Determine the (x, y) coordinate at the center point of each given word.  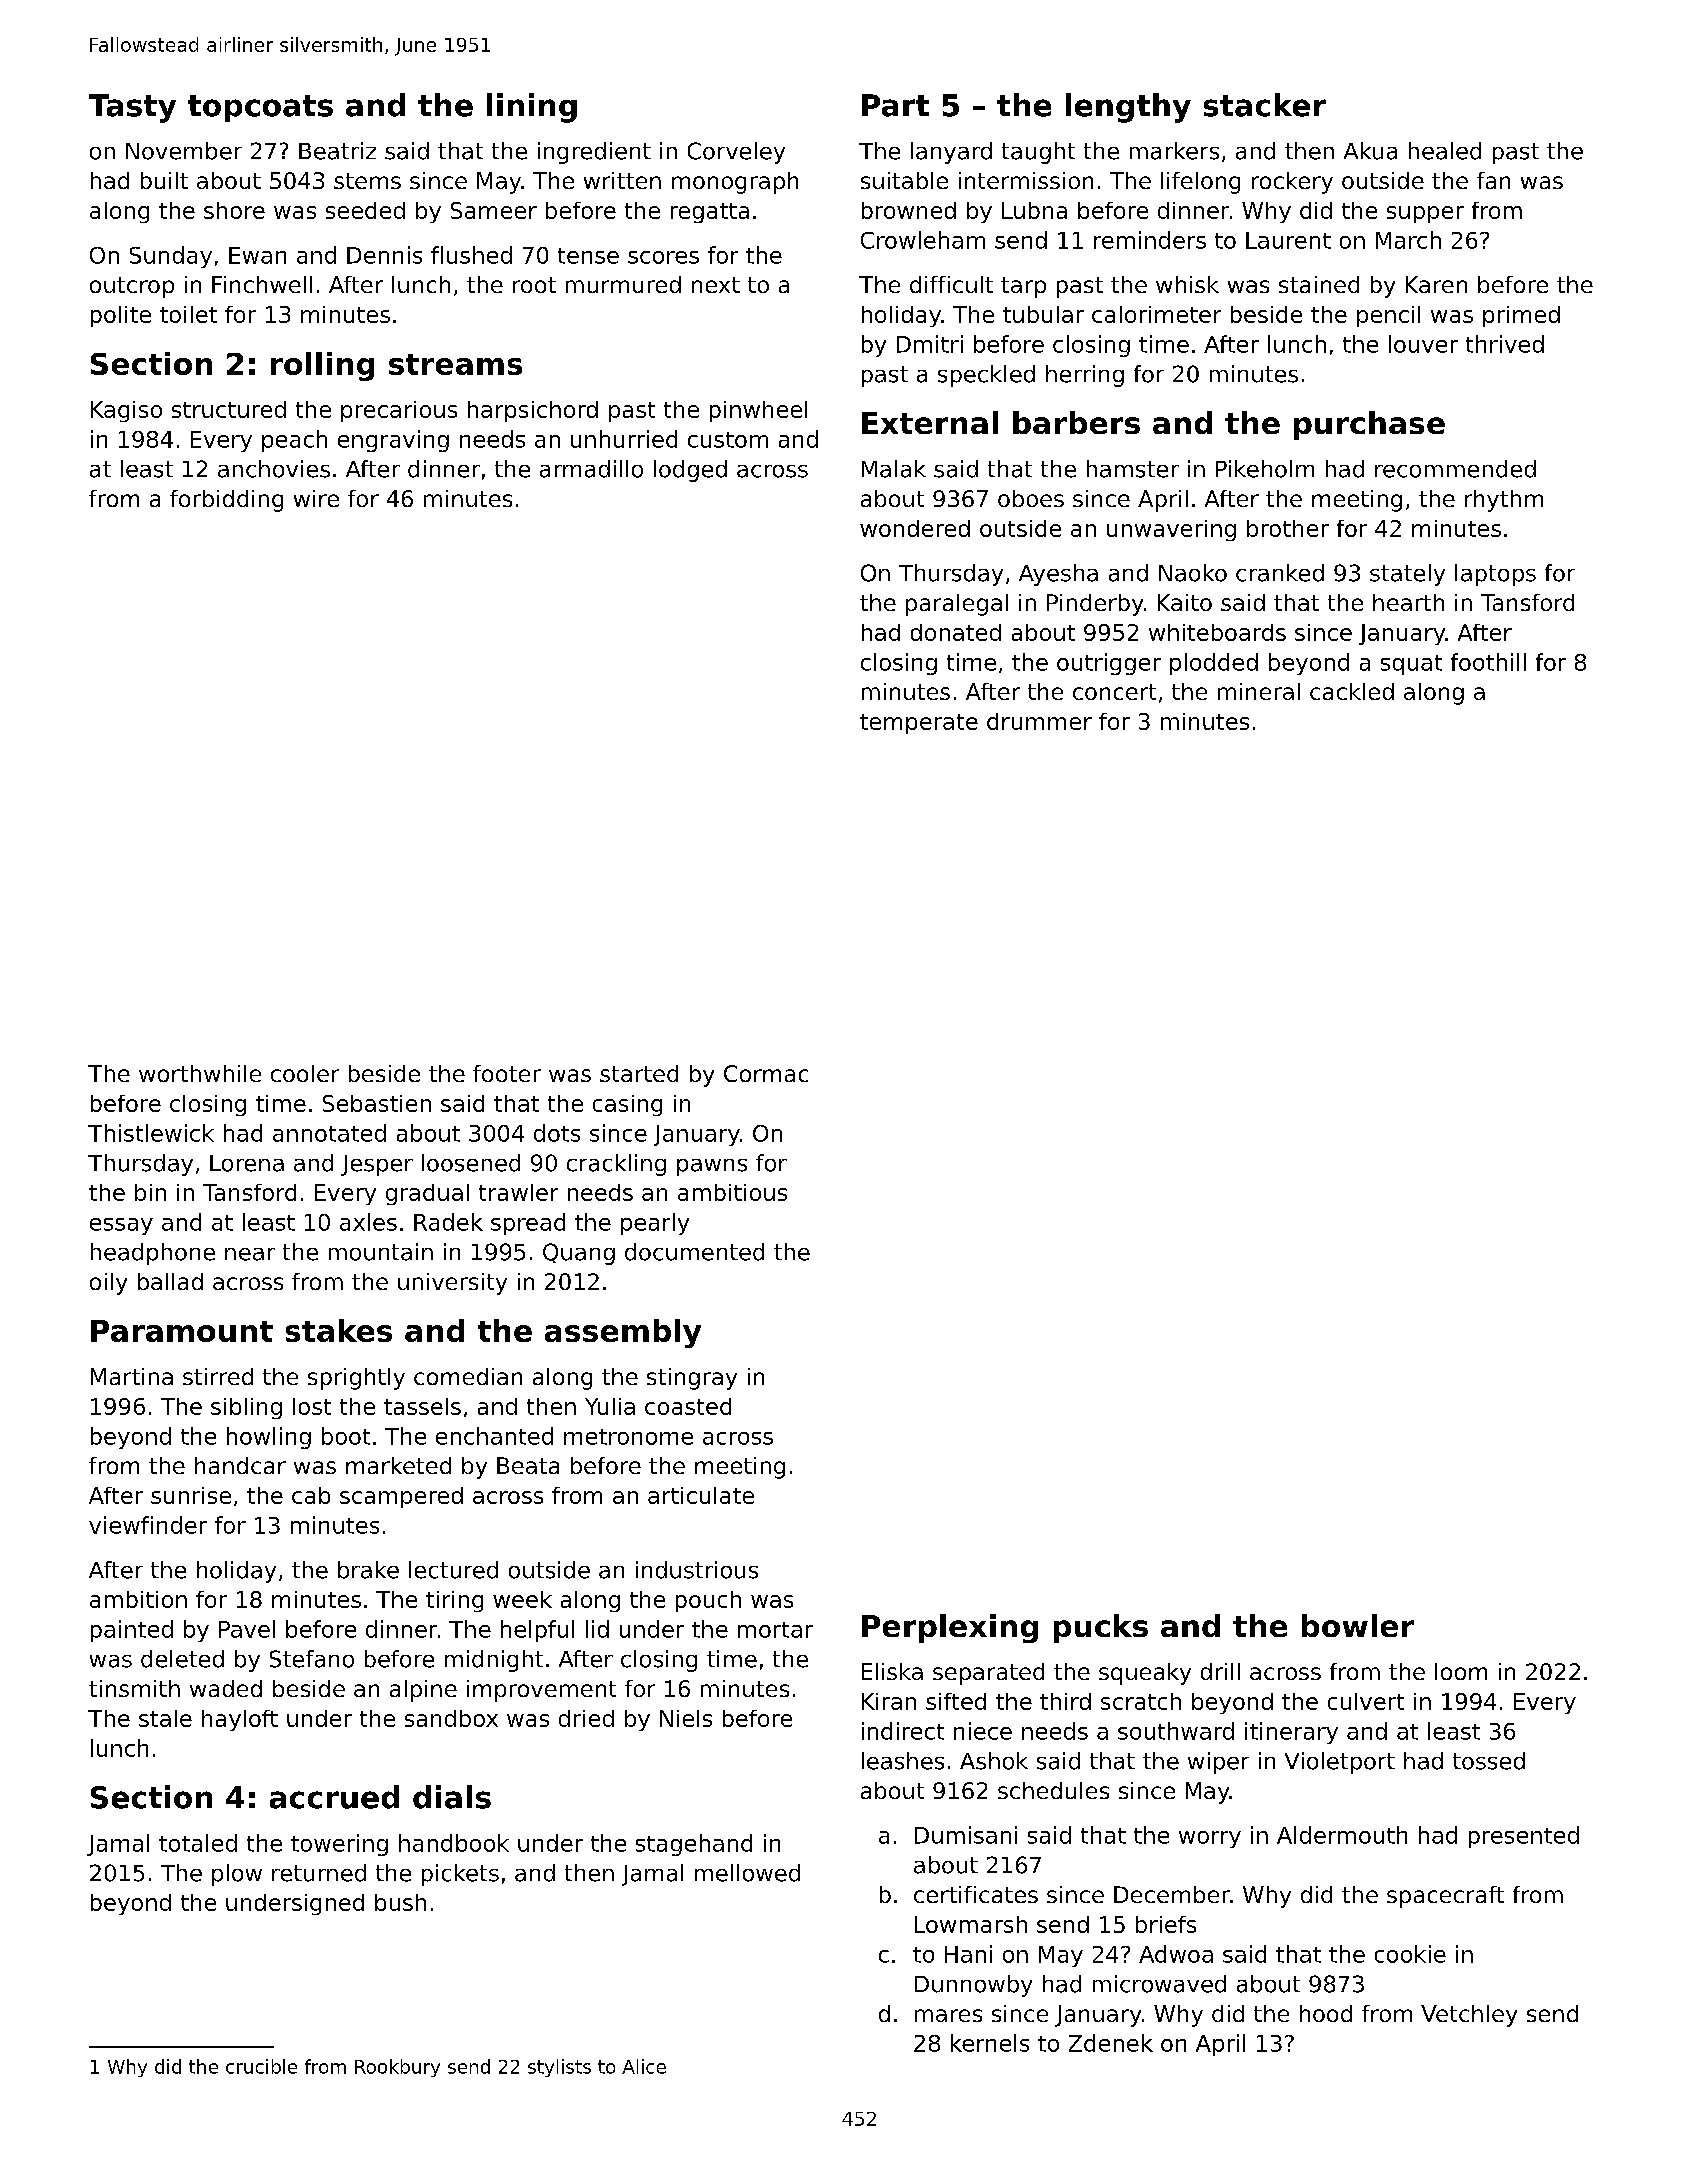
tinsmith (134, 1688)
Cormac (766, 1073)
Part (895, 105)
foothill (1488, 662)
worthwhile (200, 1073)
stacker (1265, 105)
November (184, 151)
